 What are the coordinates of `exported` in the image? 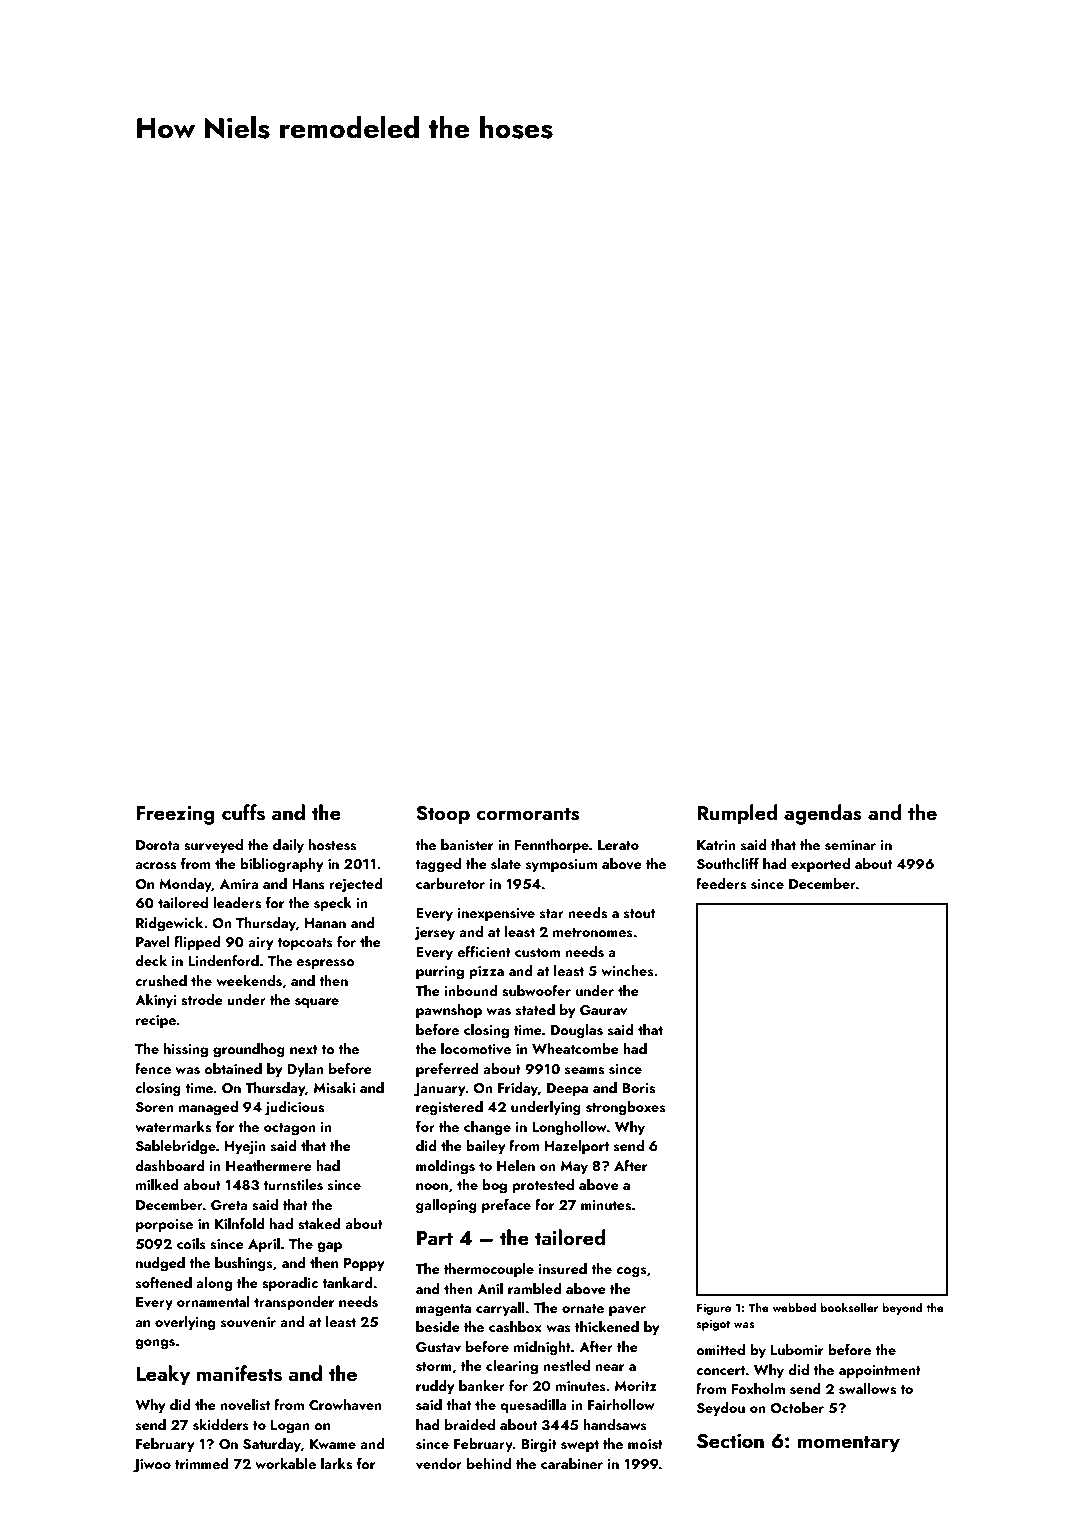 It's located at (820, 865).
